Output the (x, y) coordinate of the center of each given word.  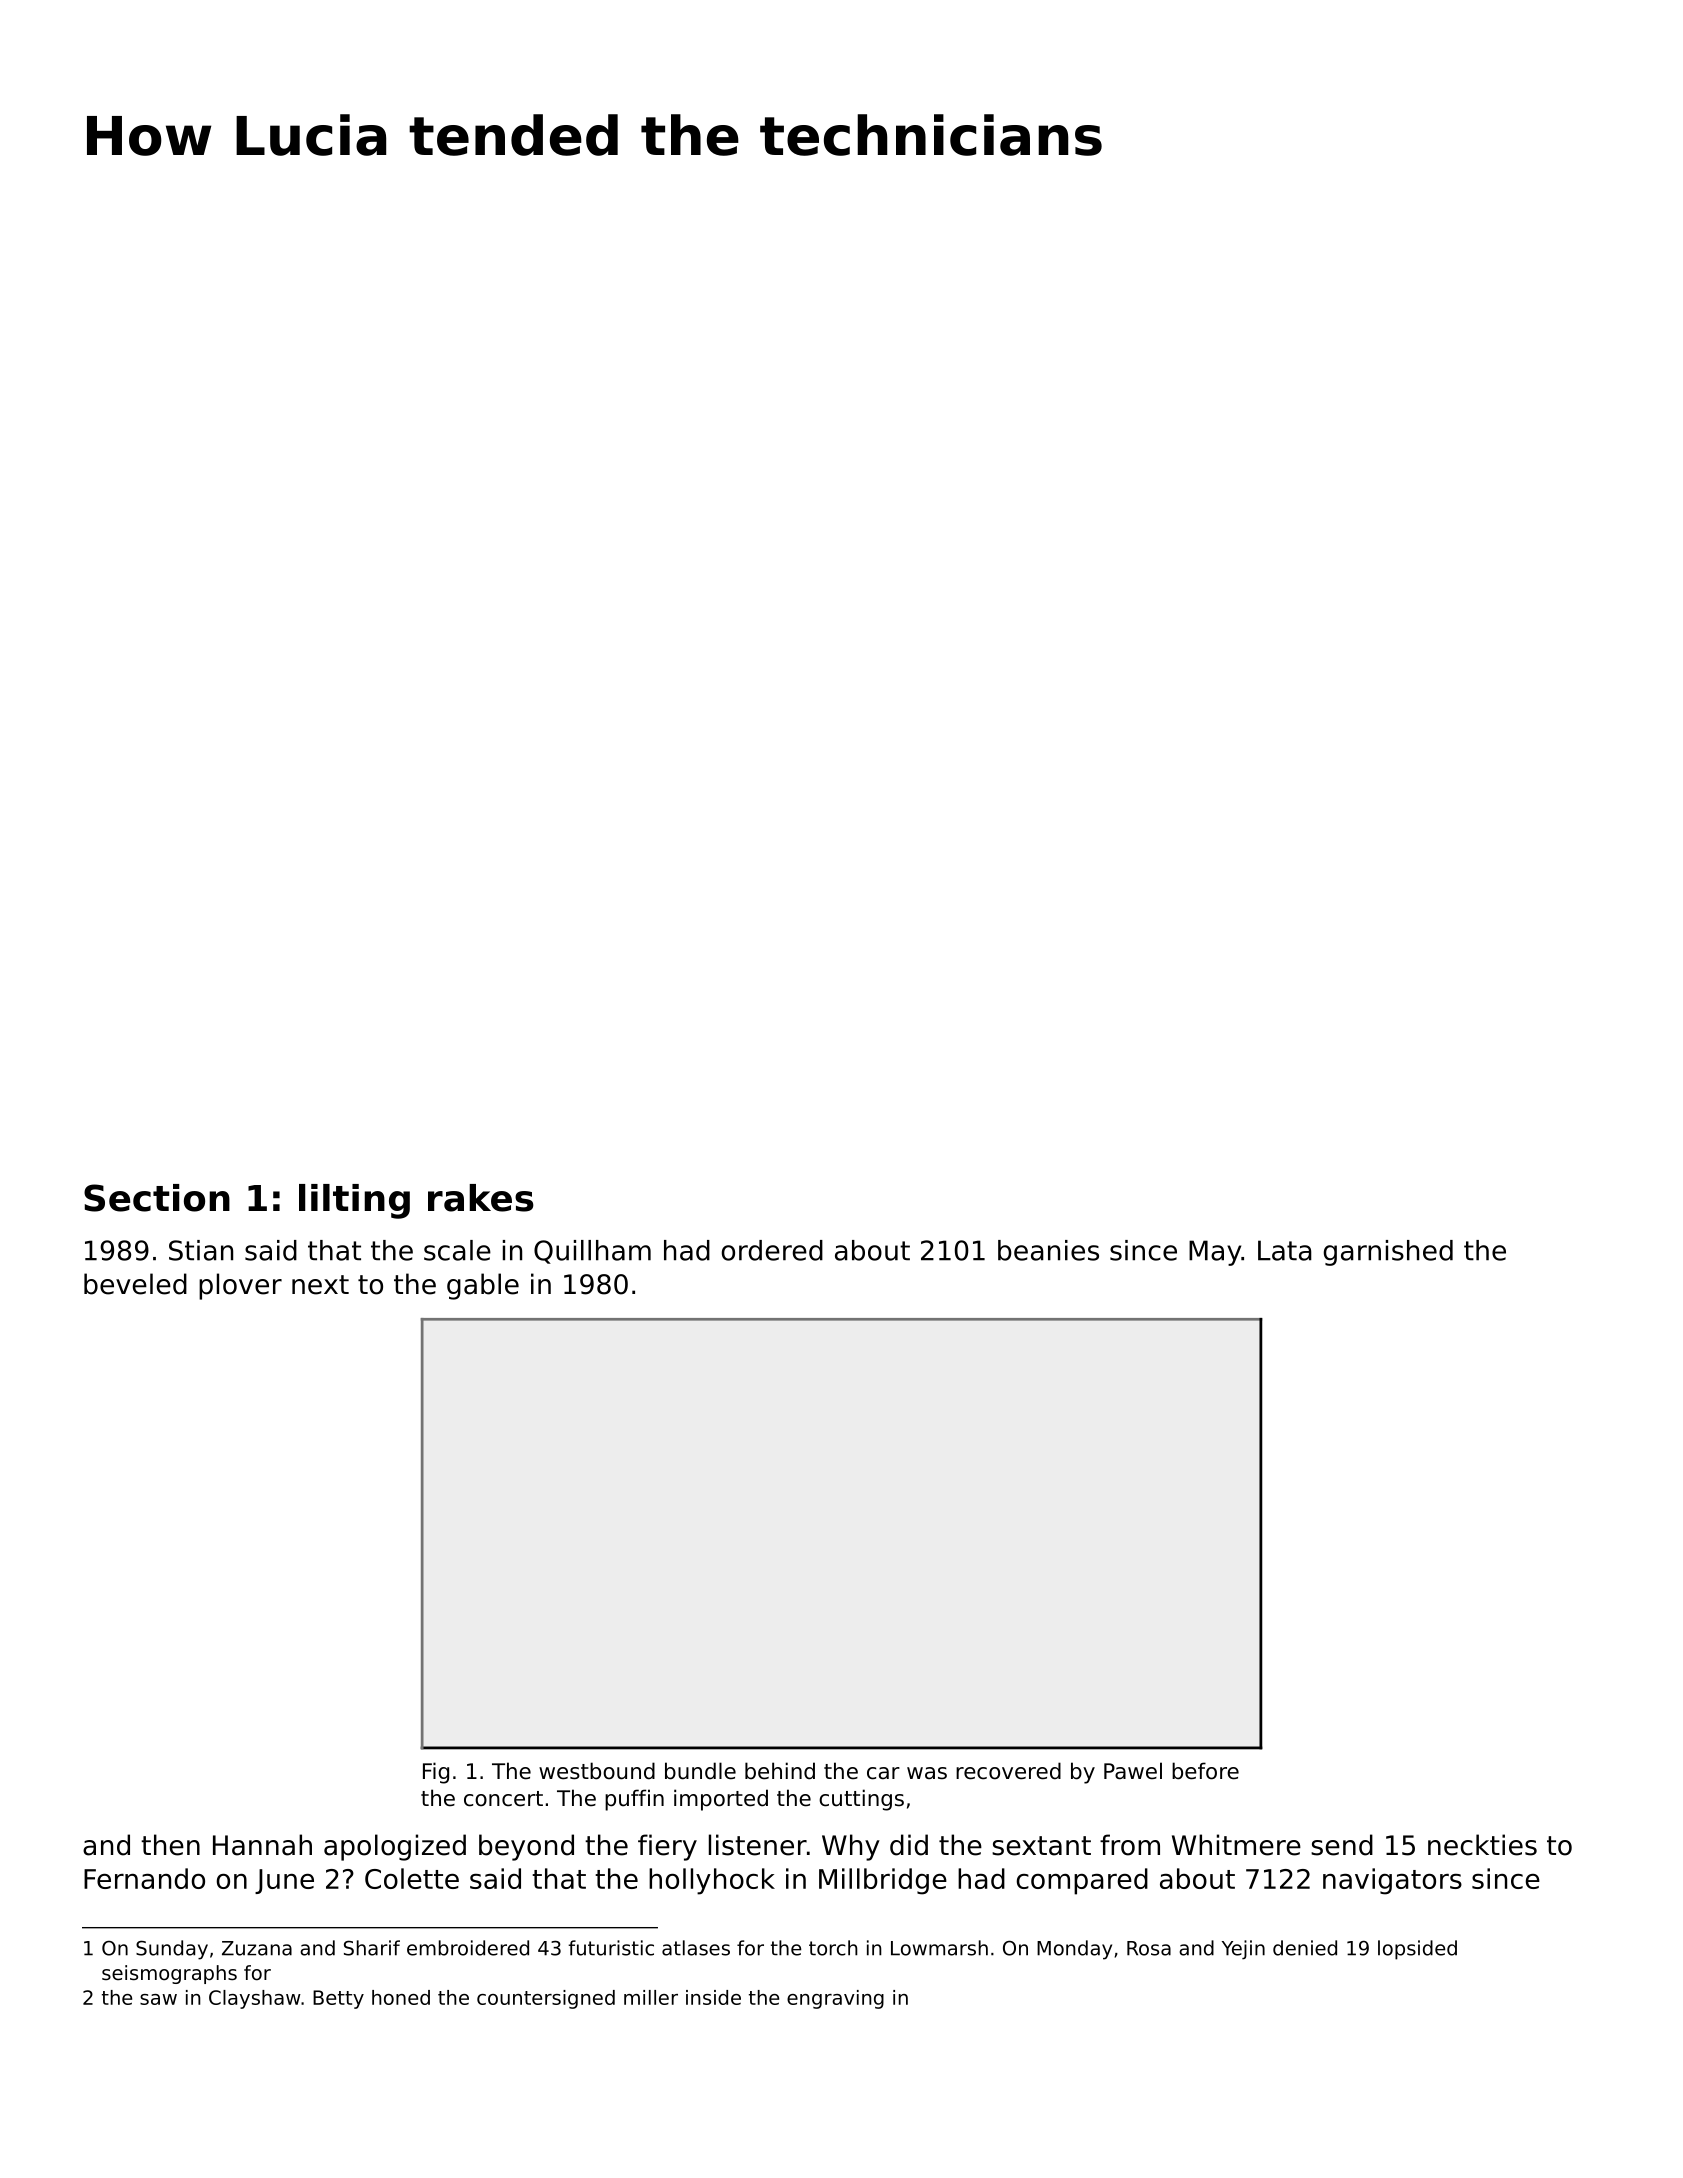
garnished (1388, 1253)
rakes (481, 1198)
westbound (597, 1771)
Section (157, 1198)
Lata (1285, 1250)
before (1205, 1771)
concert (503, 1799)
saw (158, 1999)
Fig (436, 1773)
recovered (1008, 1771)
